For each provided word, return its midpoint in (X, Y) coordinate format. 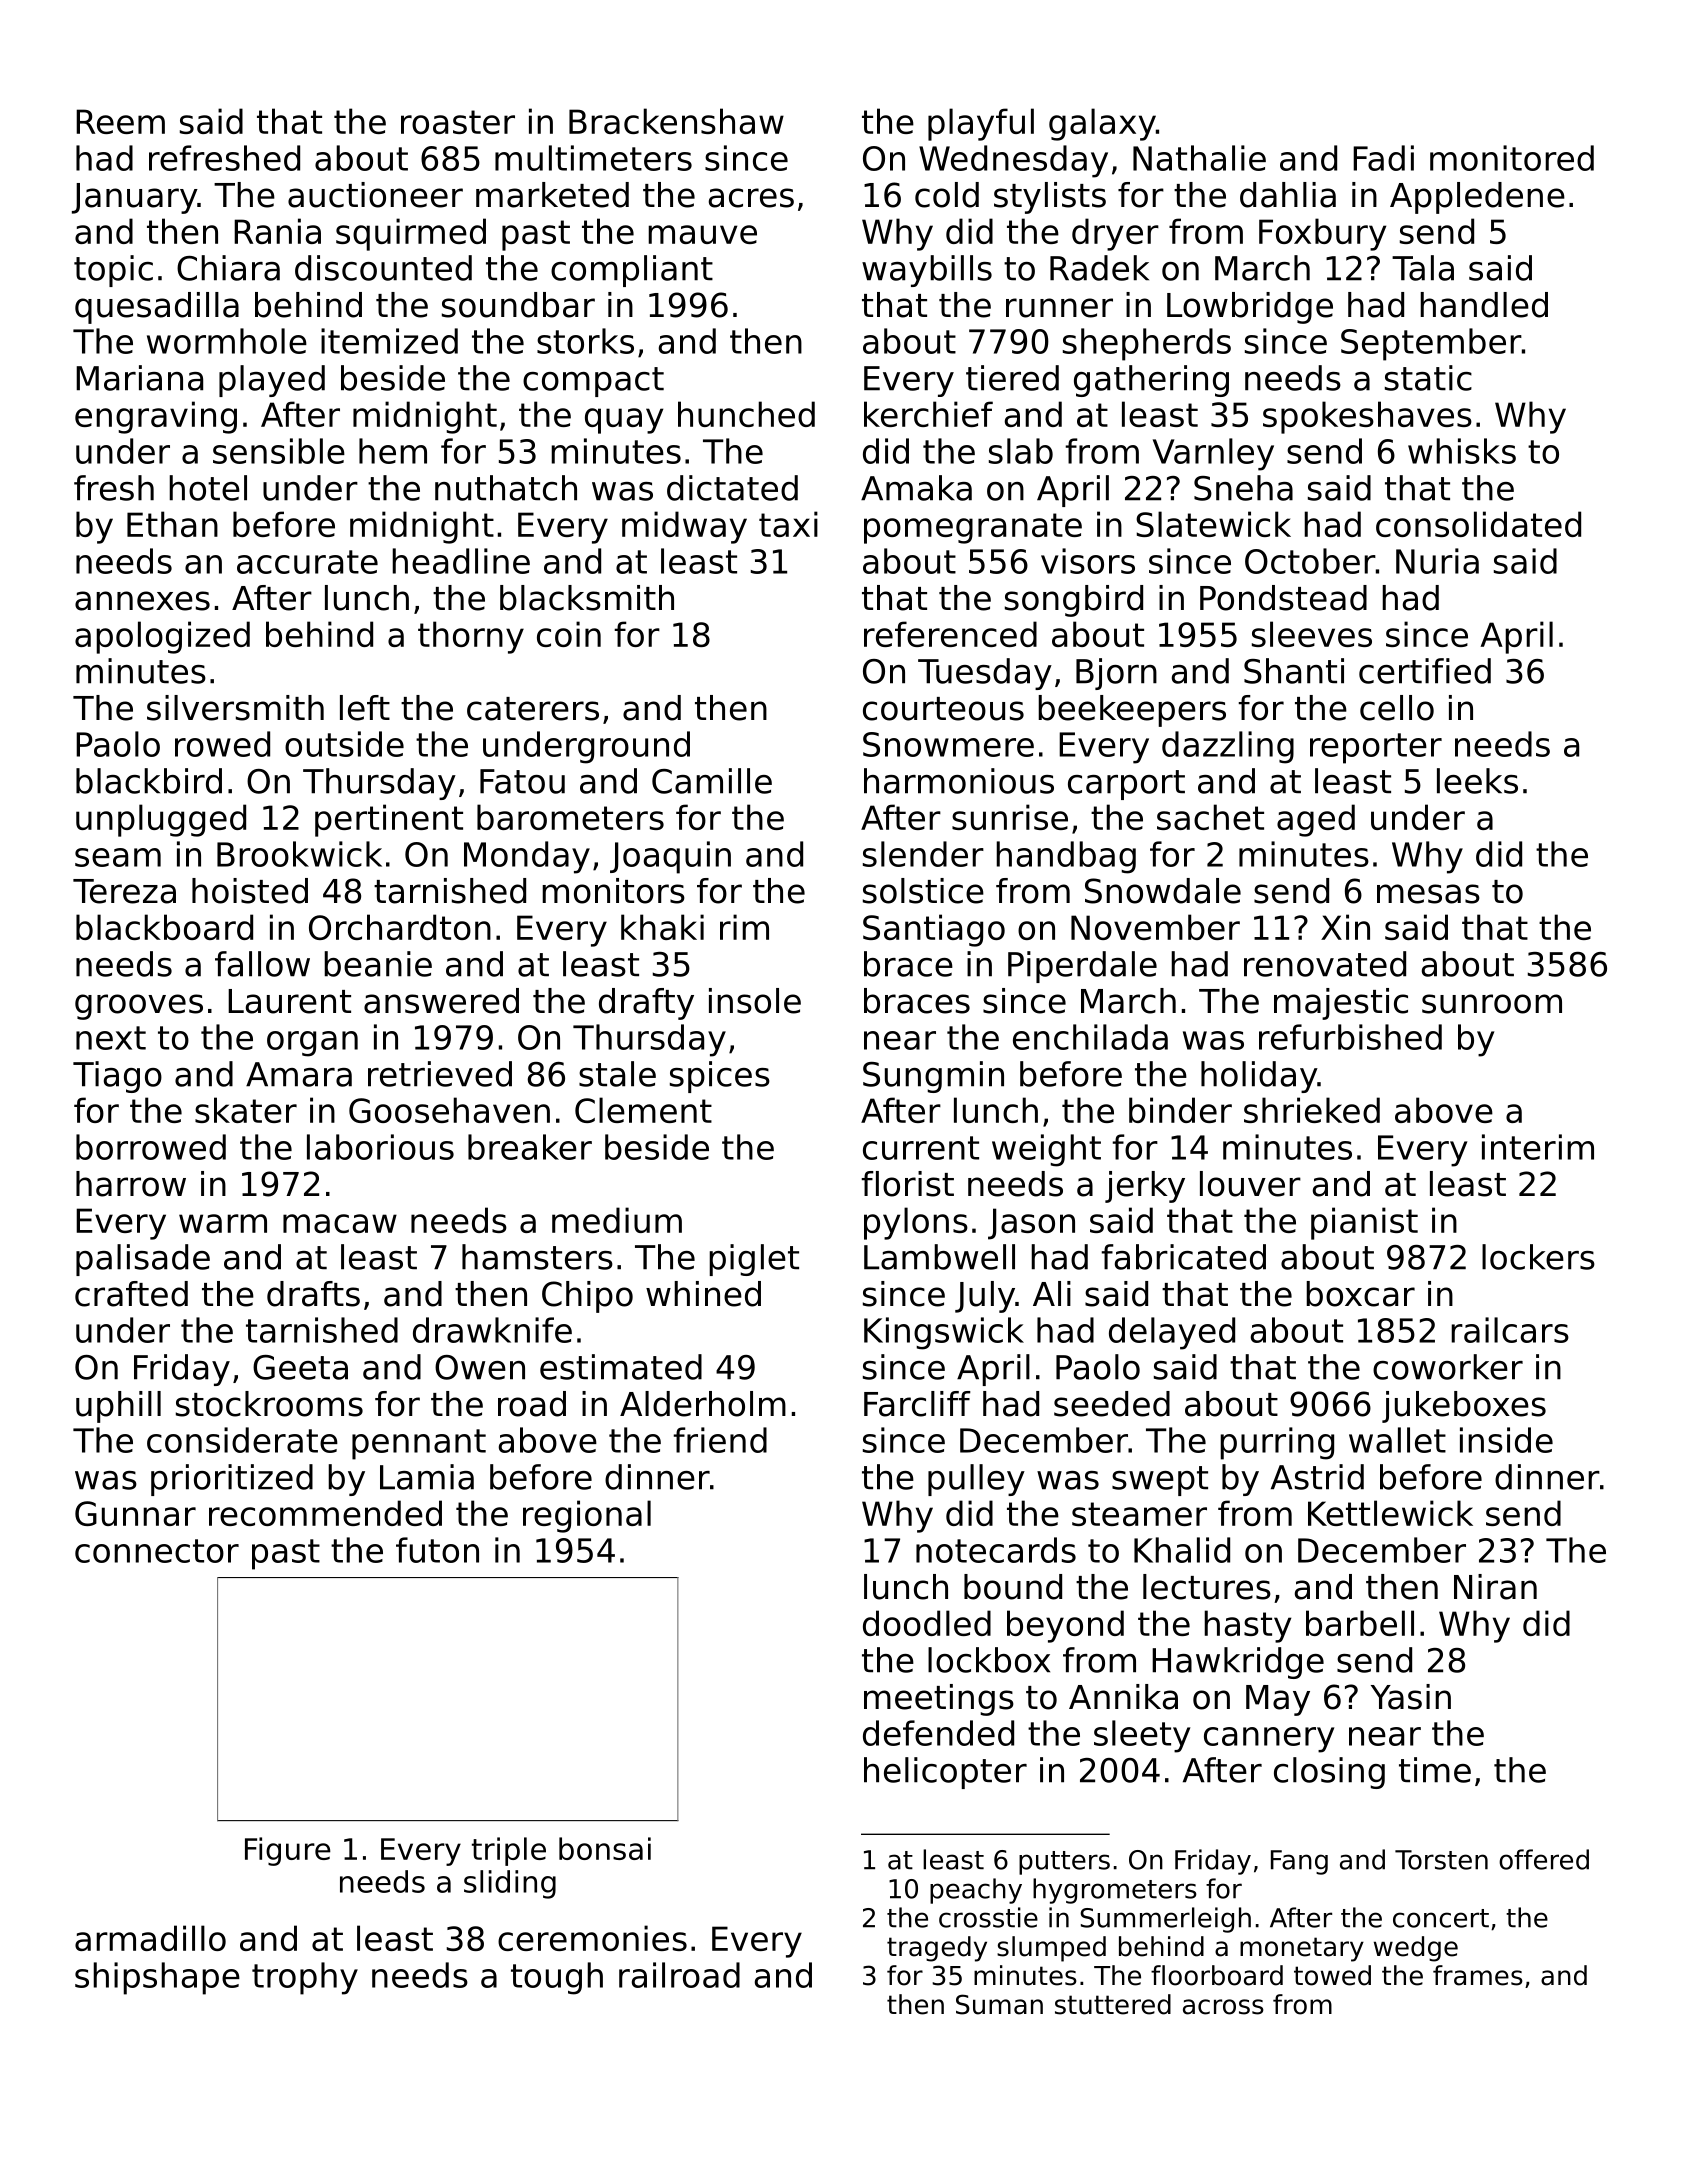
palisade (143, 1260)
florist (907, 1184)
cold (947, 195)
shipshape (157, 1978)
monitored (1512, 158)
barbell (1360, 1623)
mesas (1428, 894)
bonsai (605, 1848)
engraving (156, 417)
